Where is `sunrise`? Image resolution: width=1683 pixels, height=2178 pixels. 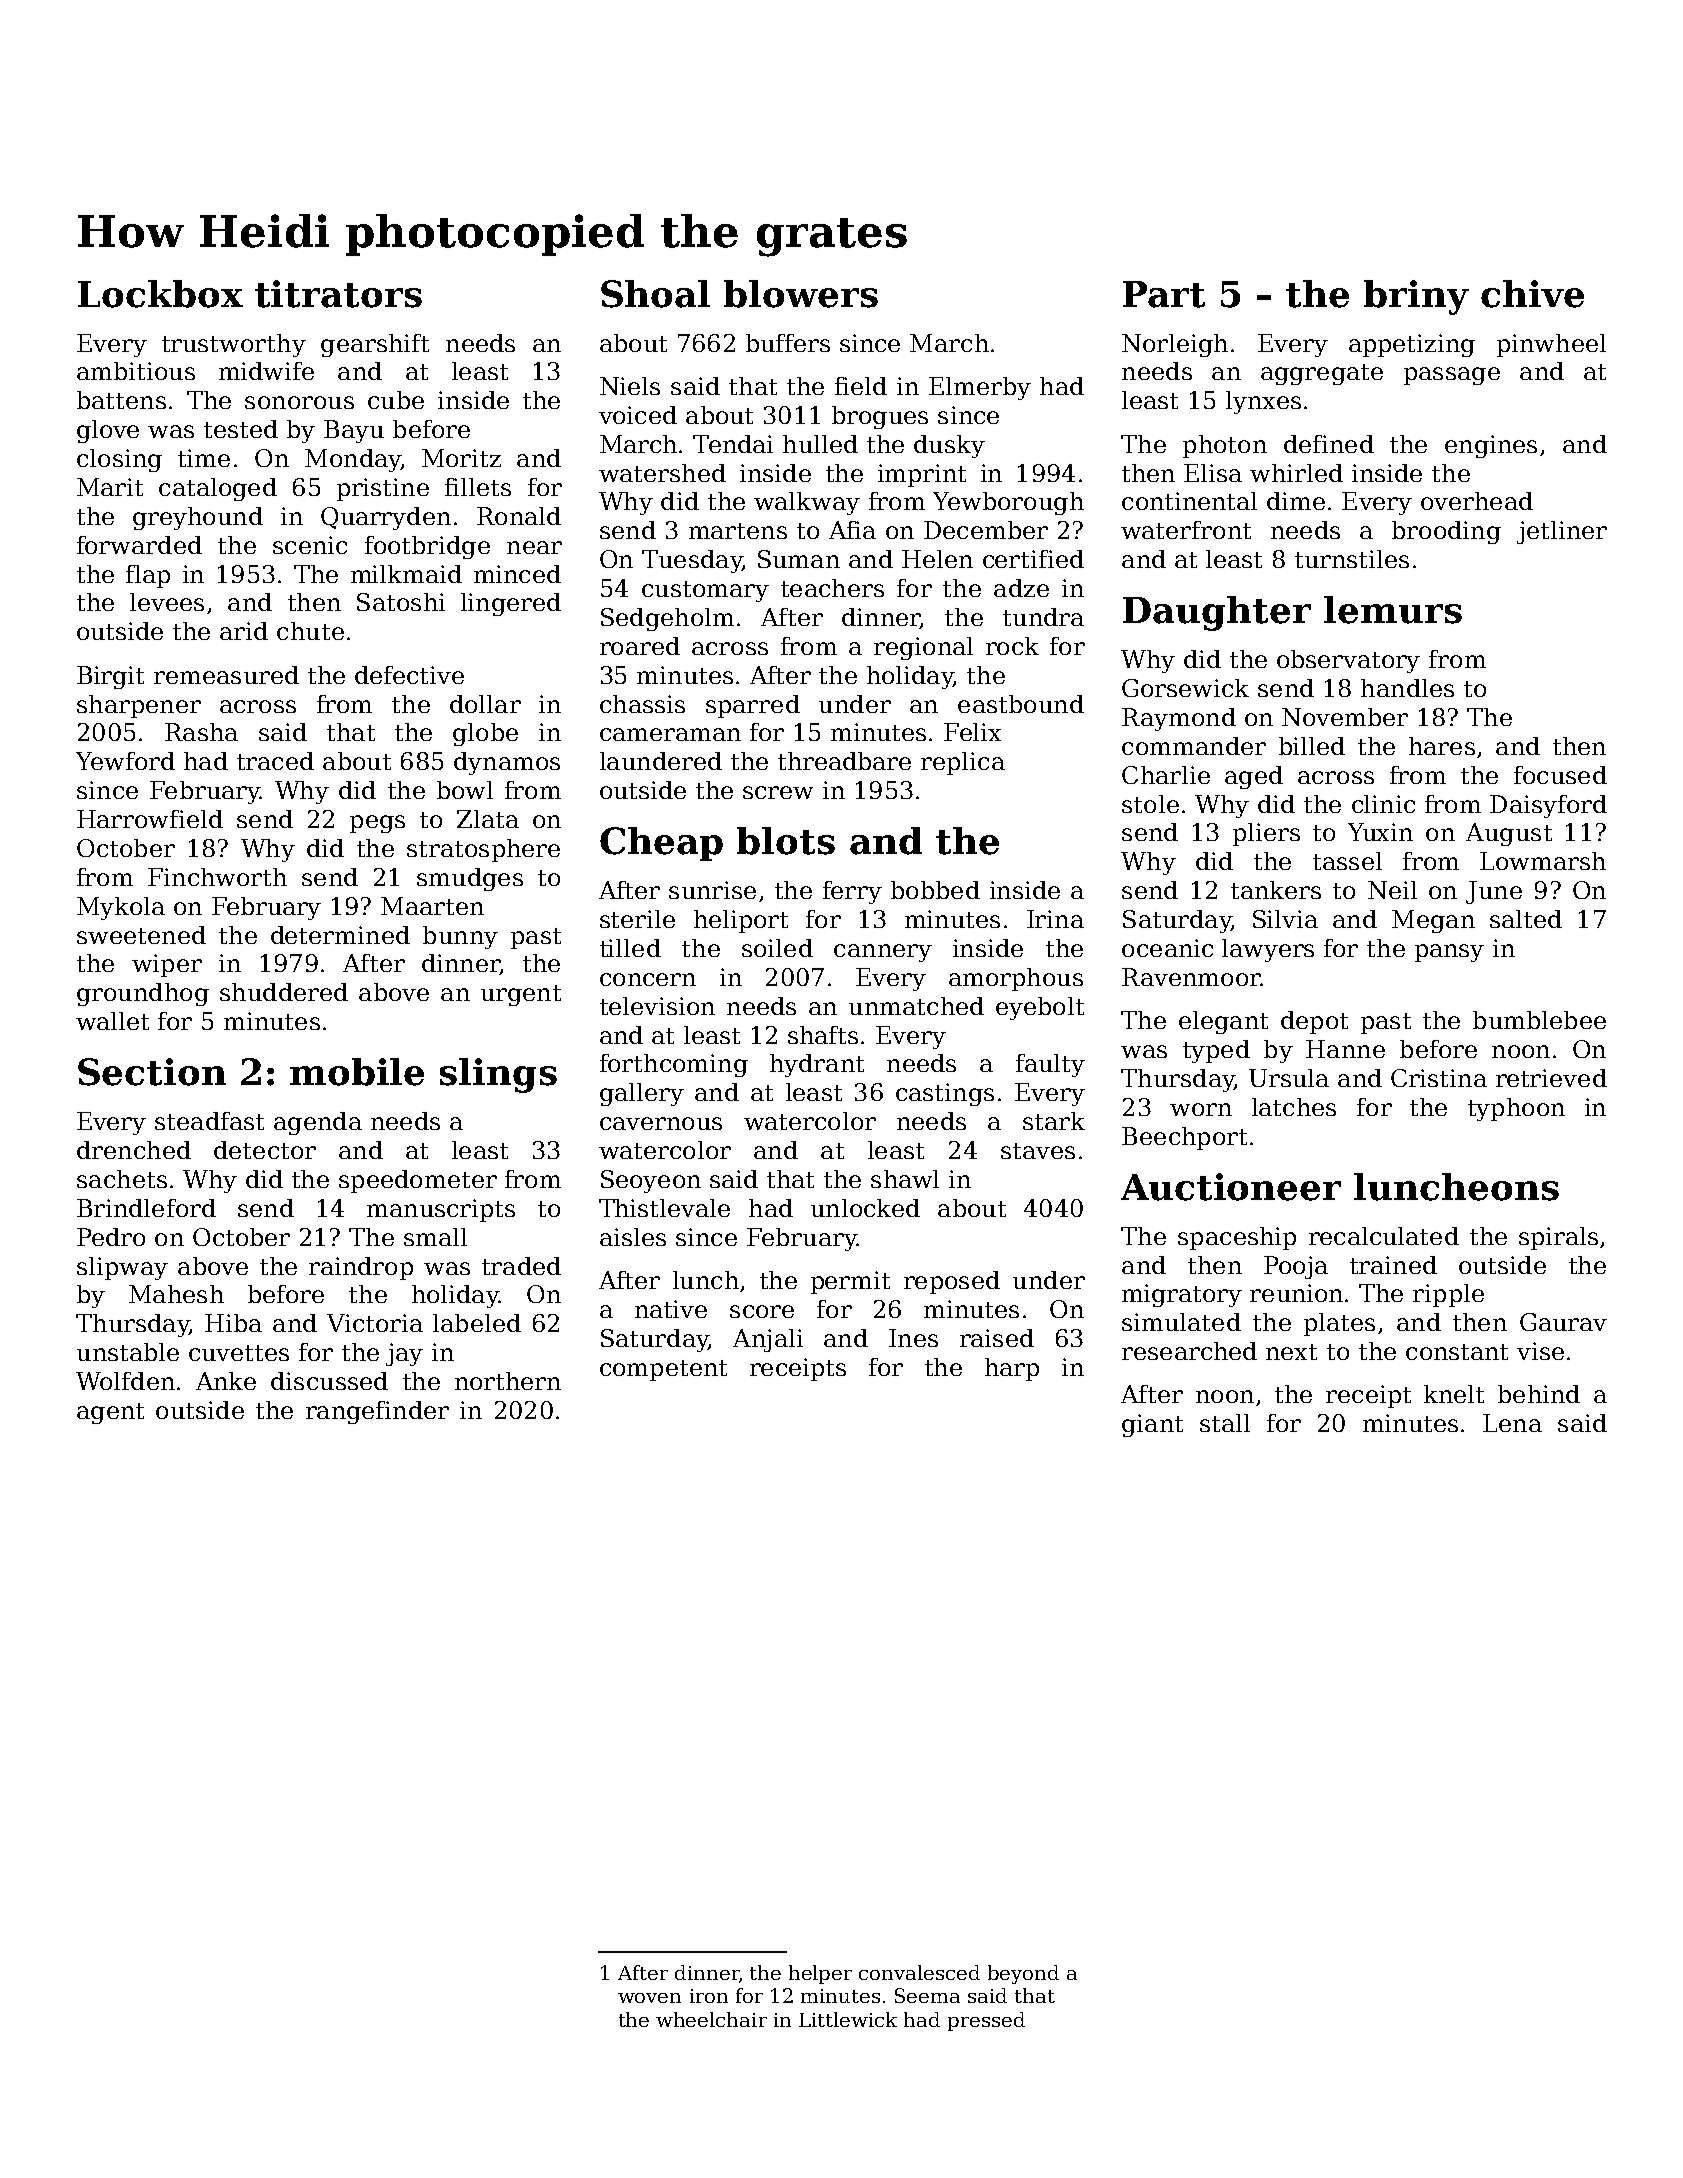 sunrise is located at coordinates (712, 890).
